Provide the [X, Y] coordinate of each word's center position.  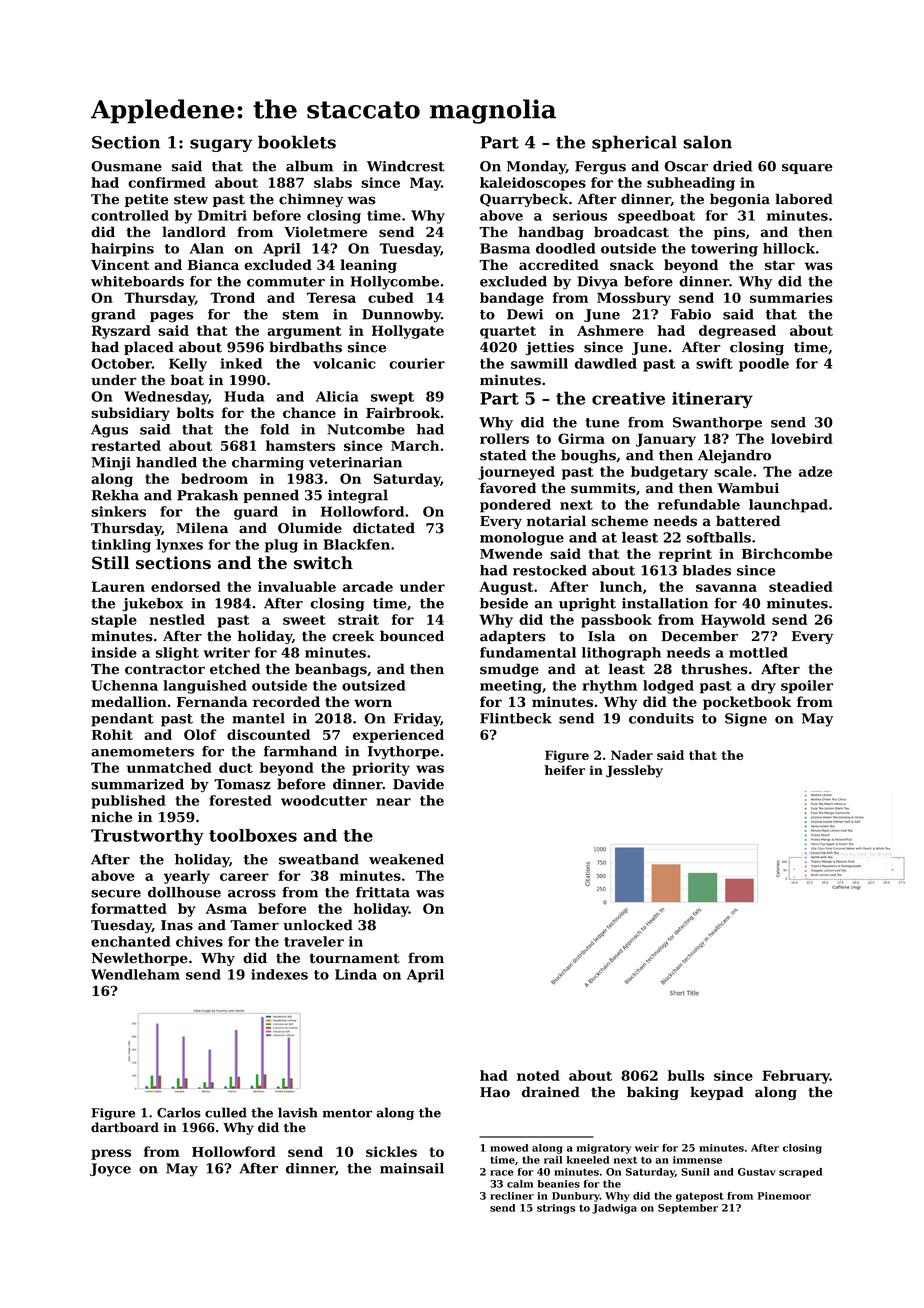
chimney [311, 200]
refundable [699, 504]
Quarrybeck [524, 200]
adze [816, 471]
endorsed [186, 586]
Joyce [110, 1170]
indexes [279, 974]
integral [358, 496]
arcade [368, 586]
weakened [406, 859]
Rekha [115, 495]
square [807, 169]
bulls [686, 1075]
